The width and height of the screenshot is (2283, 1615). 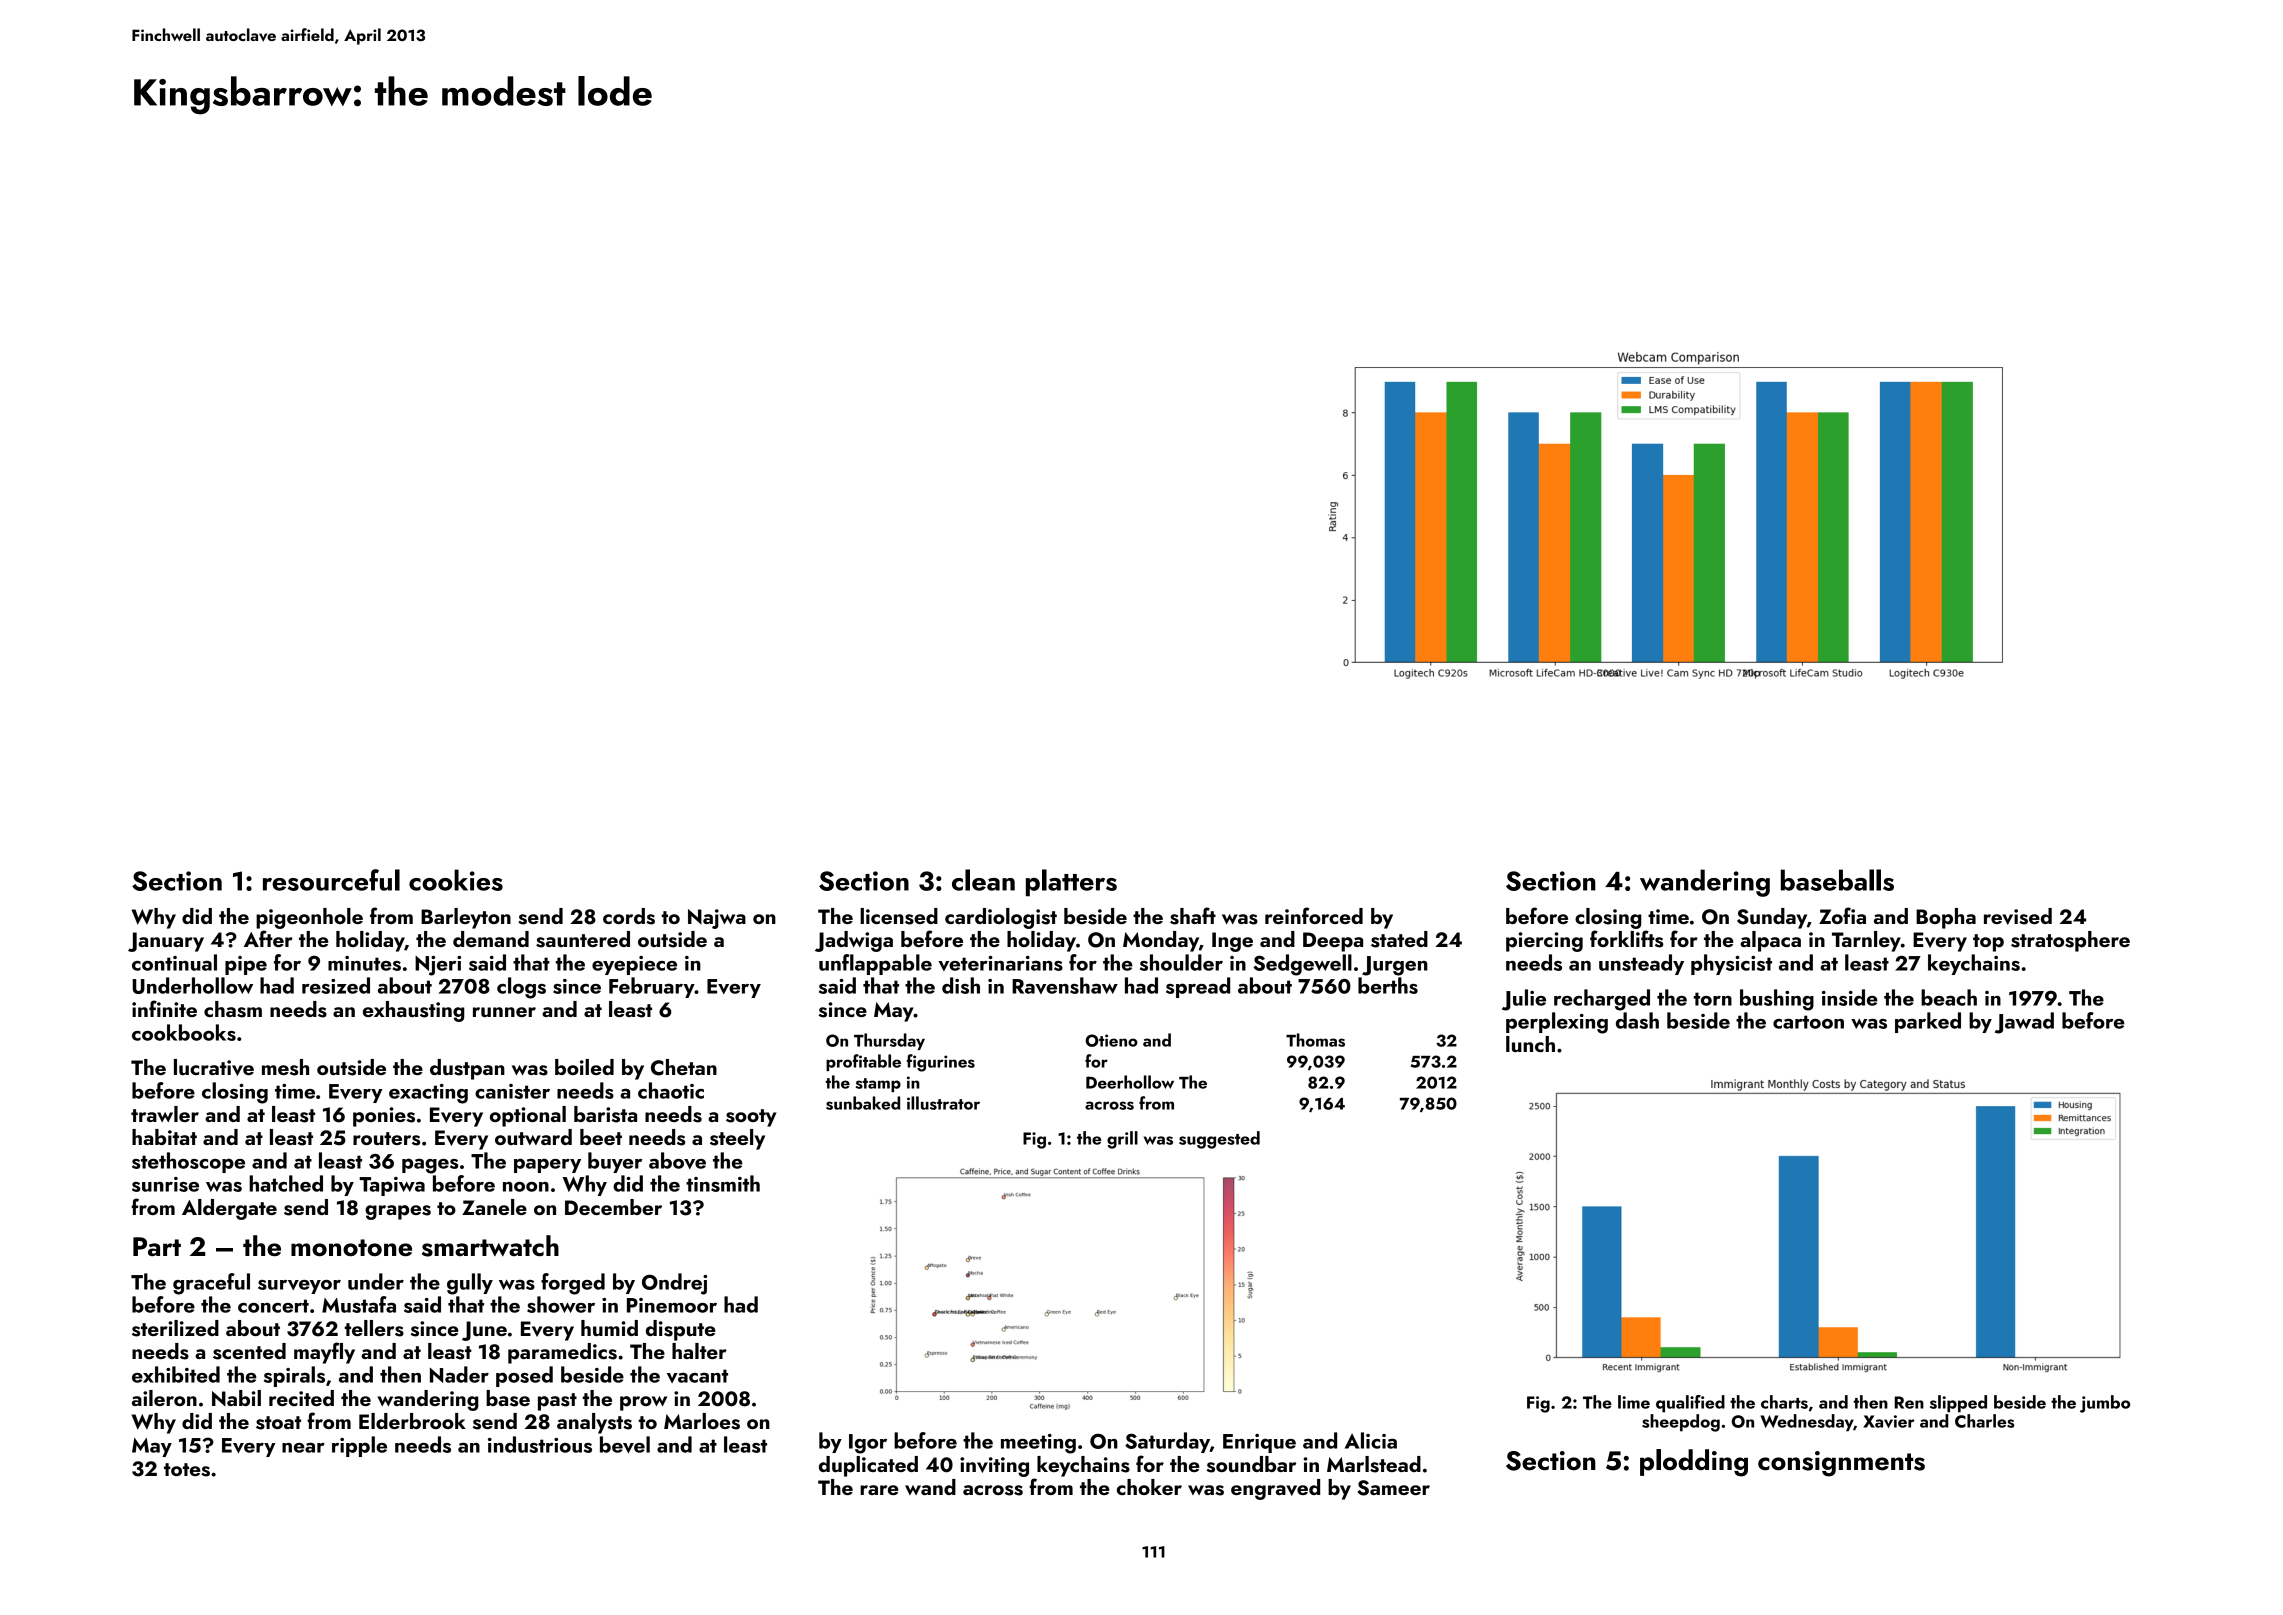 What do you see at coordinates (1841, 1464) in the screenshot?
I see `consignments` at bounding box center [1841, 1464].
